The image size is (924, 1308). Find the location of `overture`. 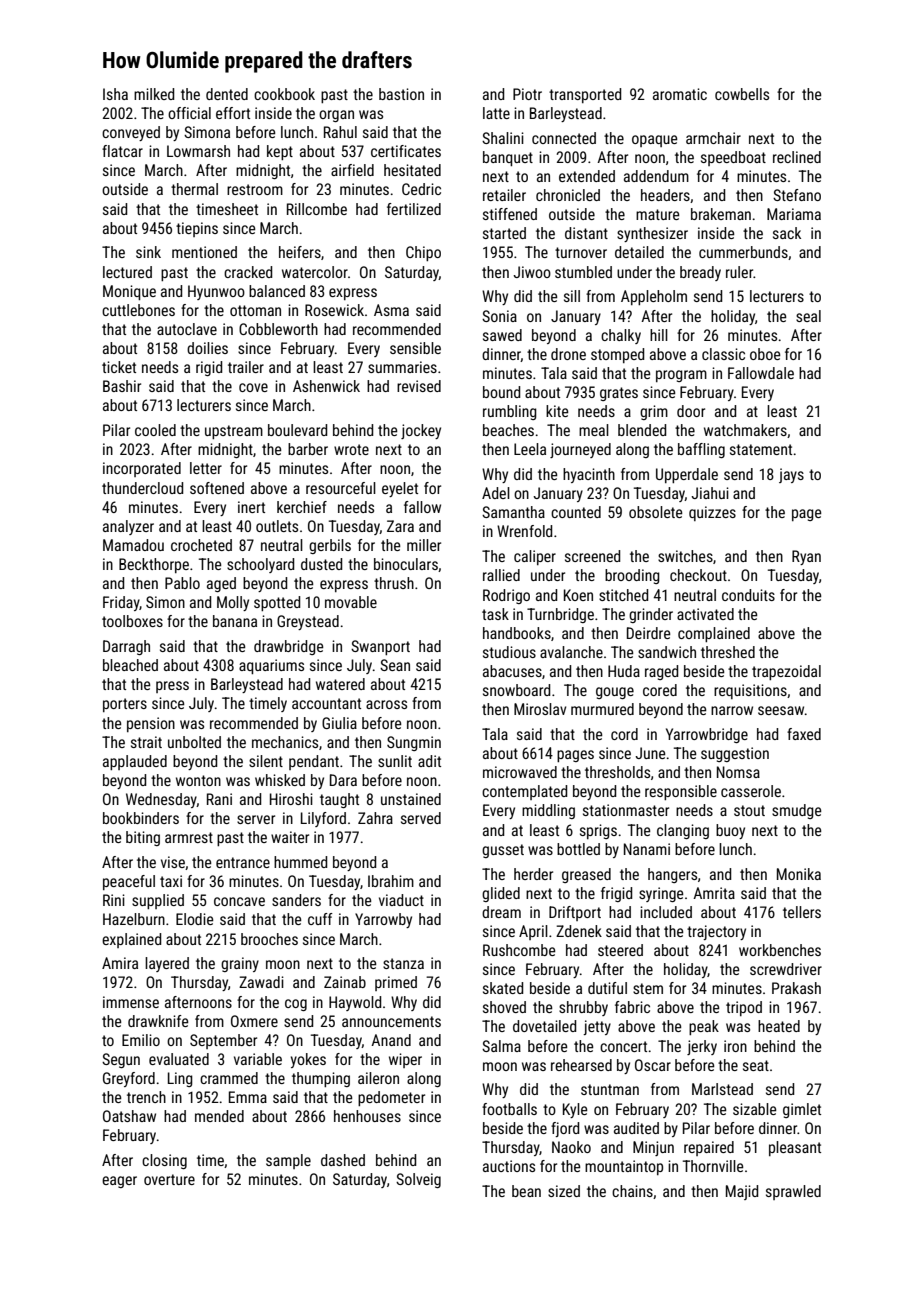

overture is located at coordinates (169, 1179).
